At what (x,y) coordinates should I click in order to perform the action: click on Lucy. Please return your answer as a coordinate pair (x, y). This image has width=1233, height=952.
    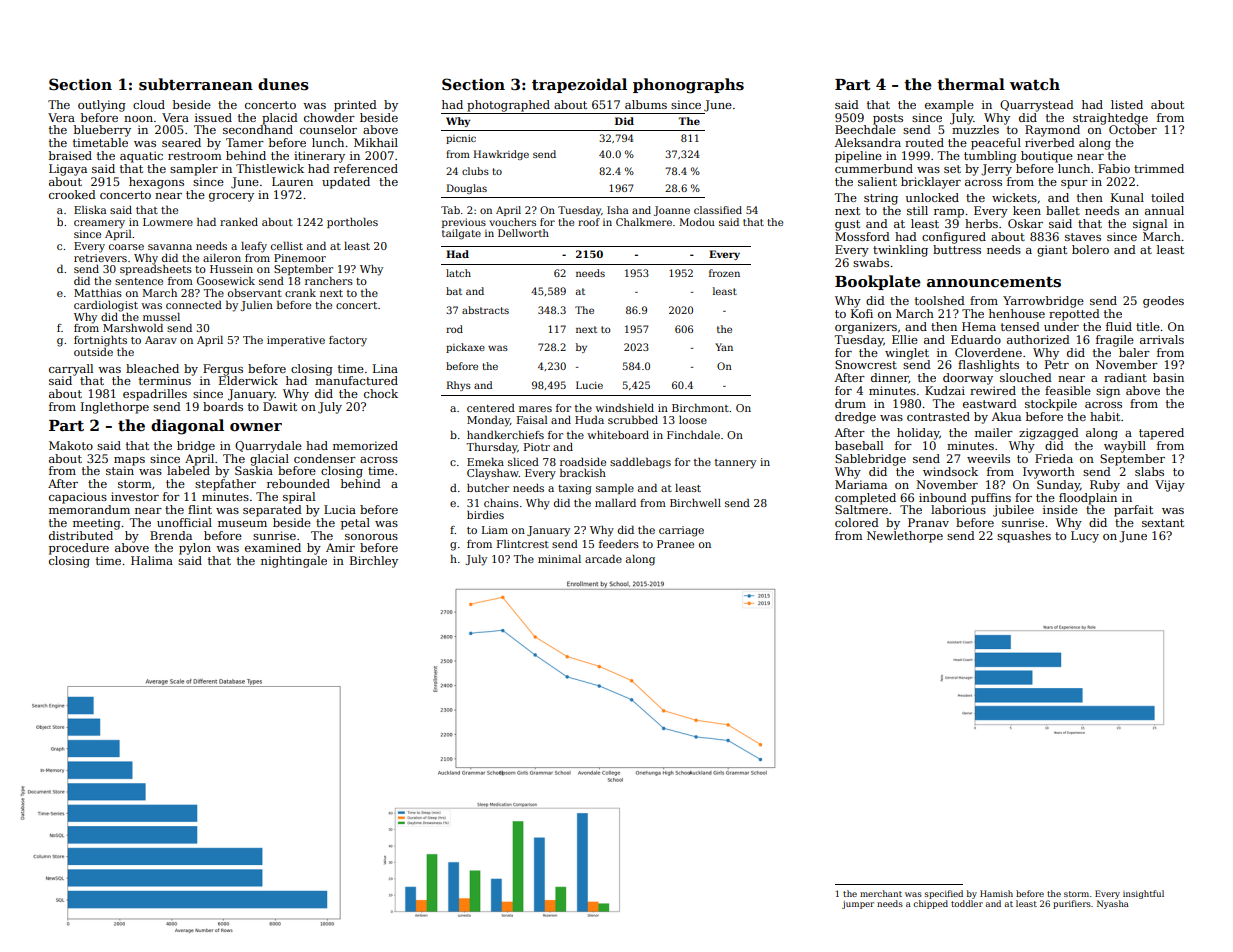
    Looking at the image, I should click on (1085, 537).
